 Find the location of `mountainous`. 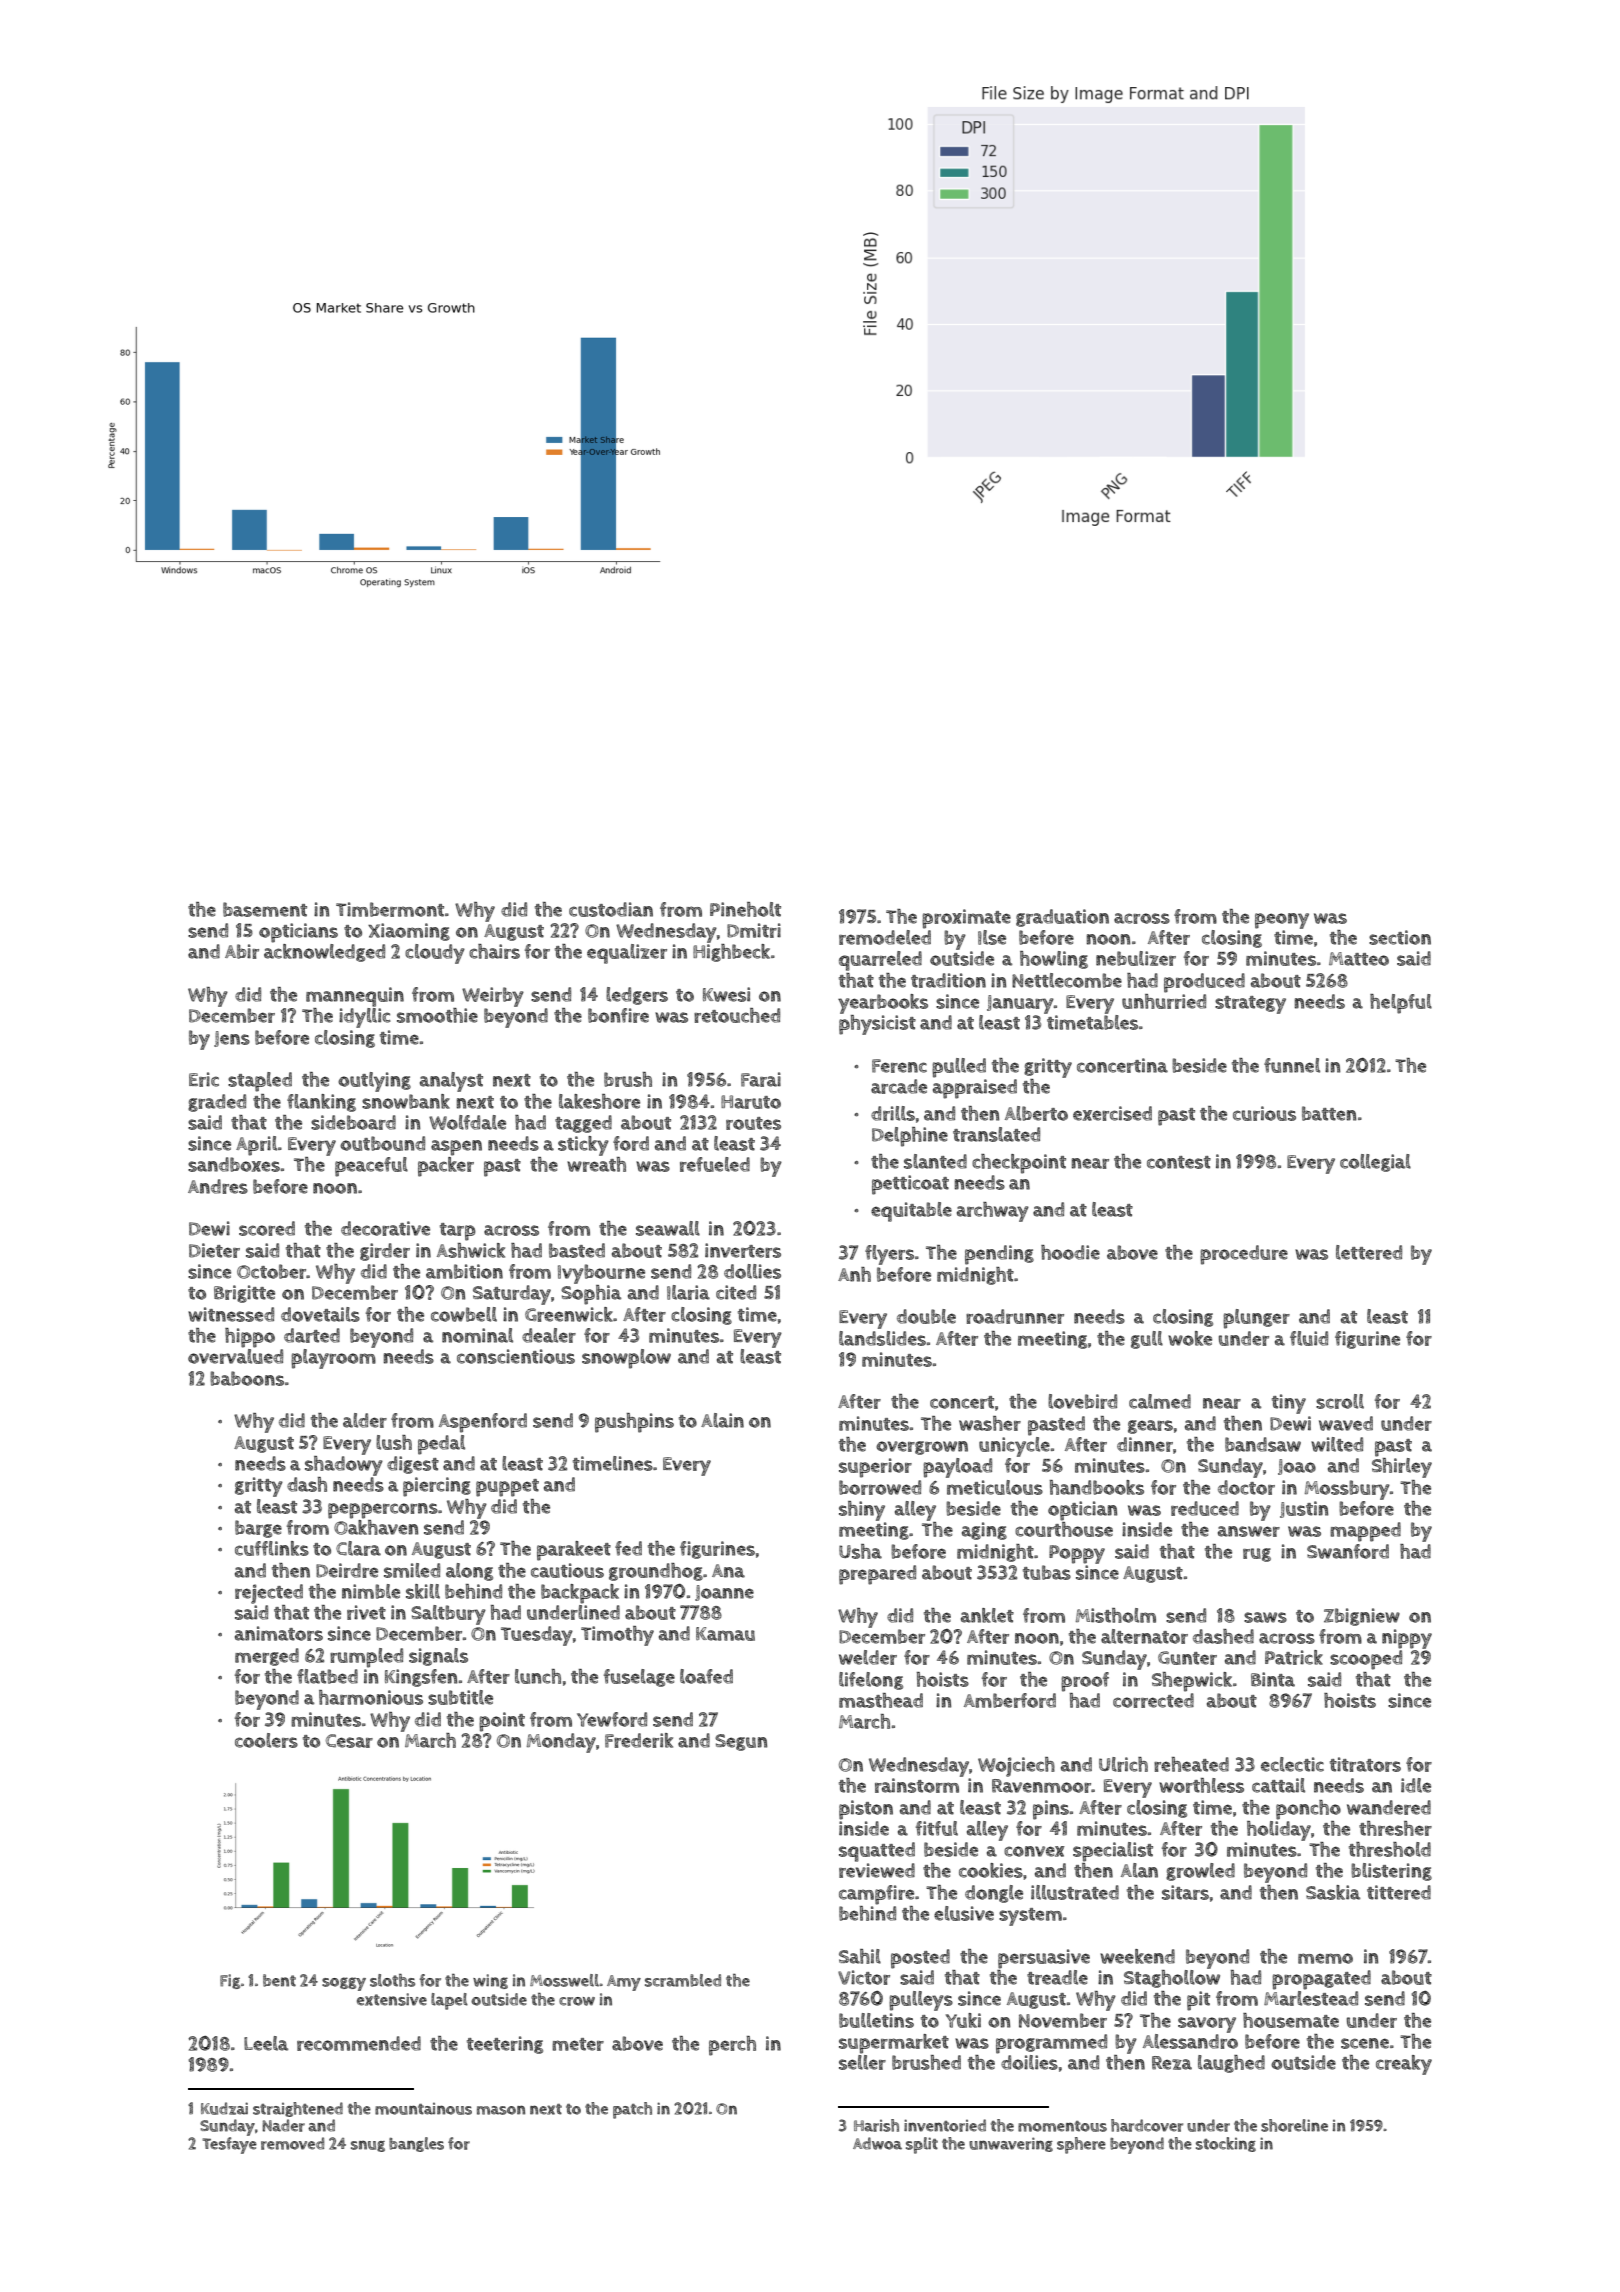

mountainous is located at coordinates (423, 2109).
